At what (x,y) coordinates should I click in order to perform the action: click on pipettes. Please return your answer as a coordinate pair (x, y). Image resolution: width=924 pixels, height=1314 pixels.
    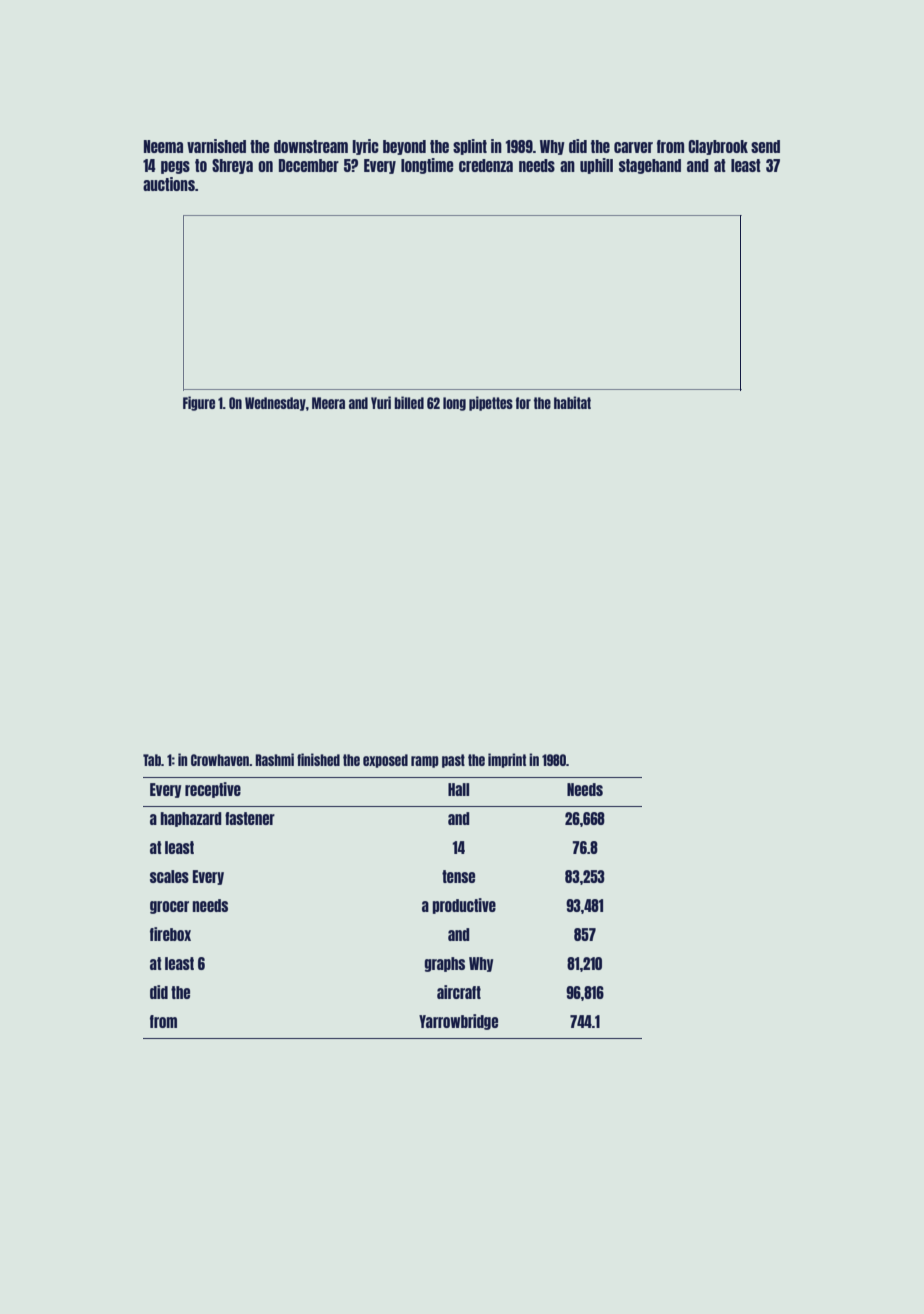
    Looking at the image, I should click on (491, 403).
